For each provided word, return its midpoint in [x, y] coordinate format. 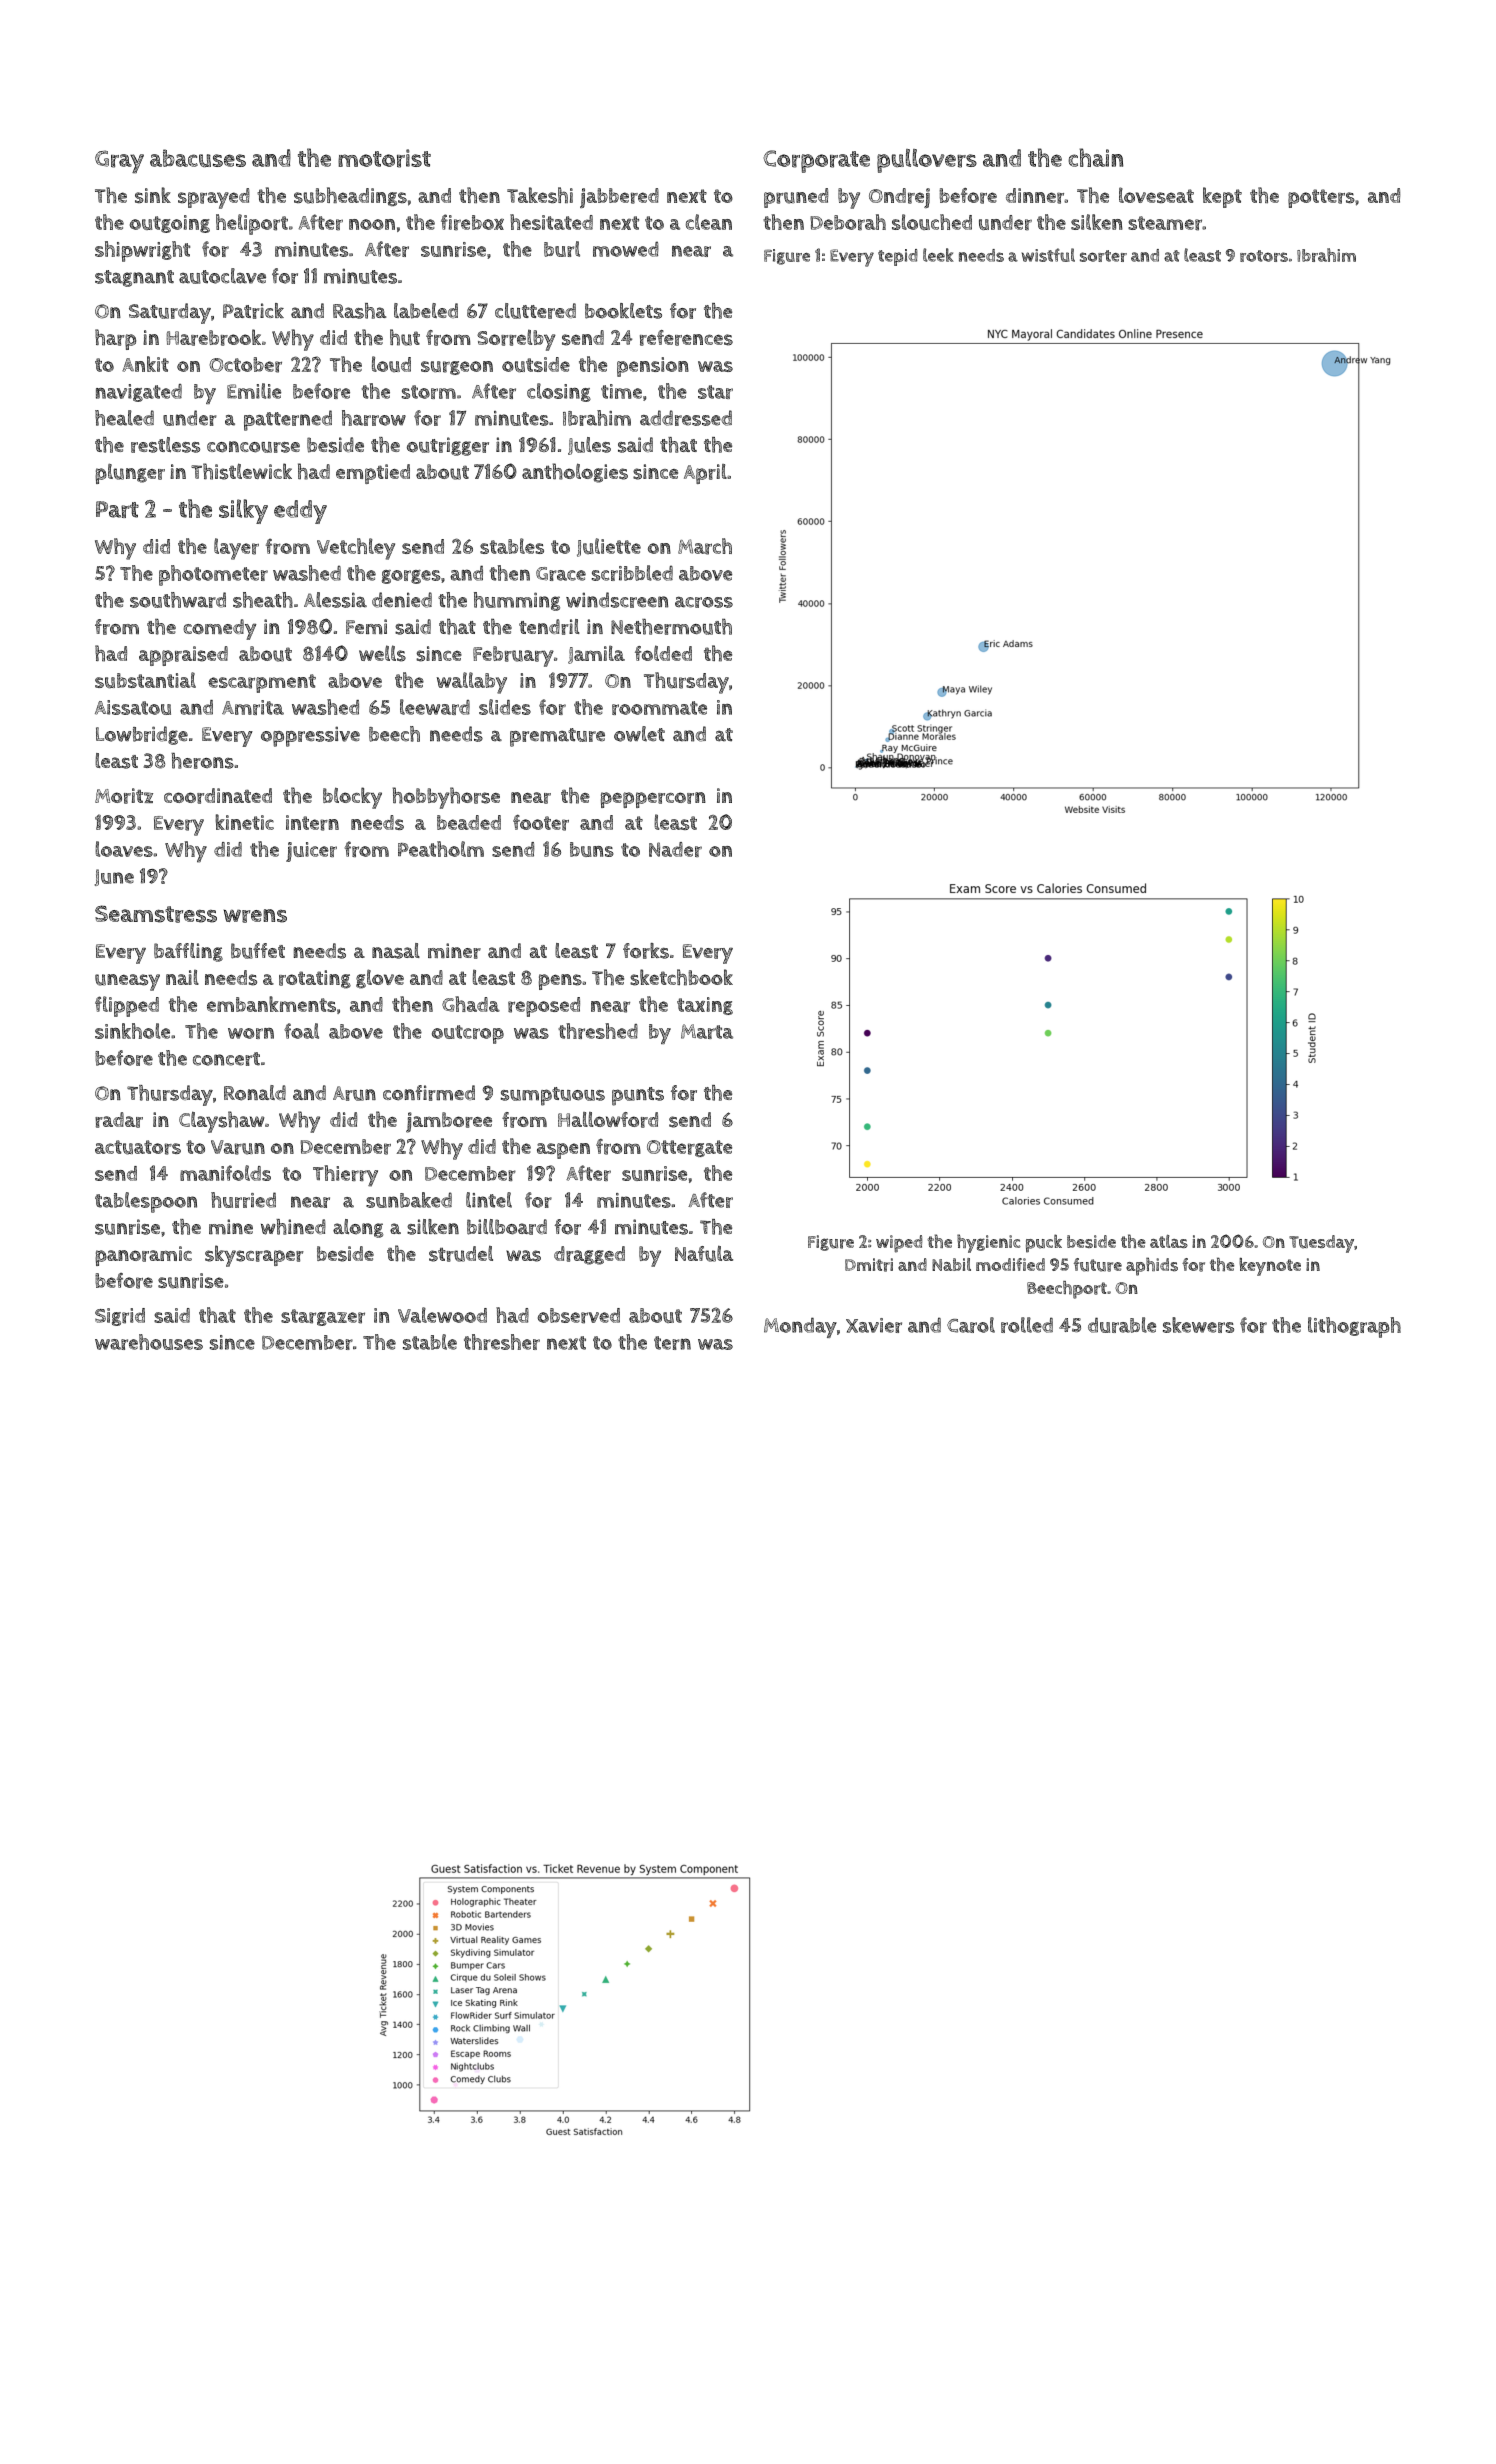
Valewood [442, 1315]
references [686, 338]
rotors [1264, 256]
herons [202, 761]
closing [559, 392]
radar [119, 1120]
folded [663, 653]
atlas [1169, 1241]
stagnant [134, 278]
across [704, 602]
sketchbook [681, 977]
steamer [1165, 223]
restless [165, 445]
